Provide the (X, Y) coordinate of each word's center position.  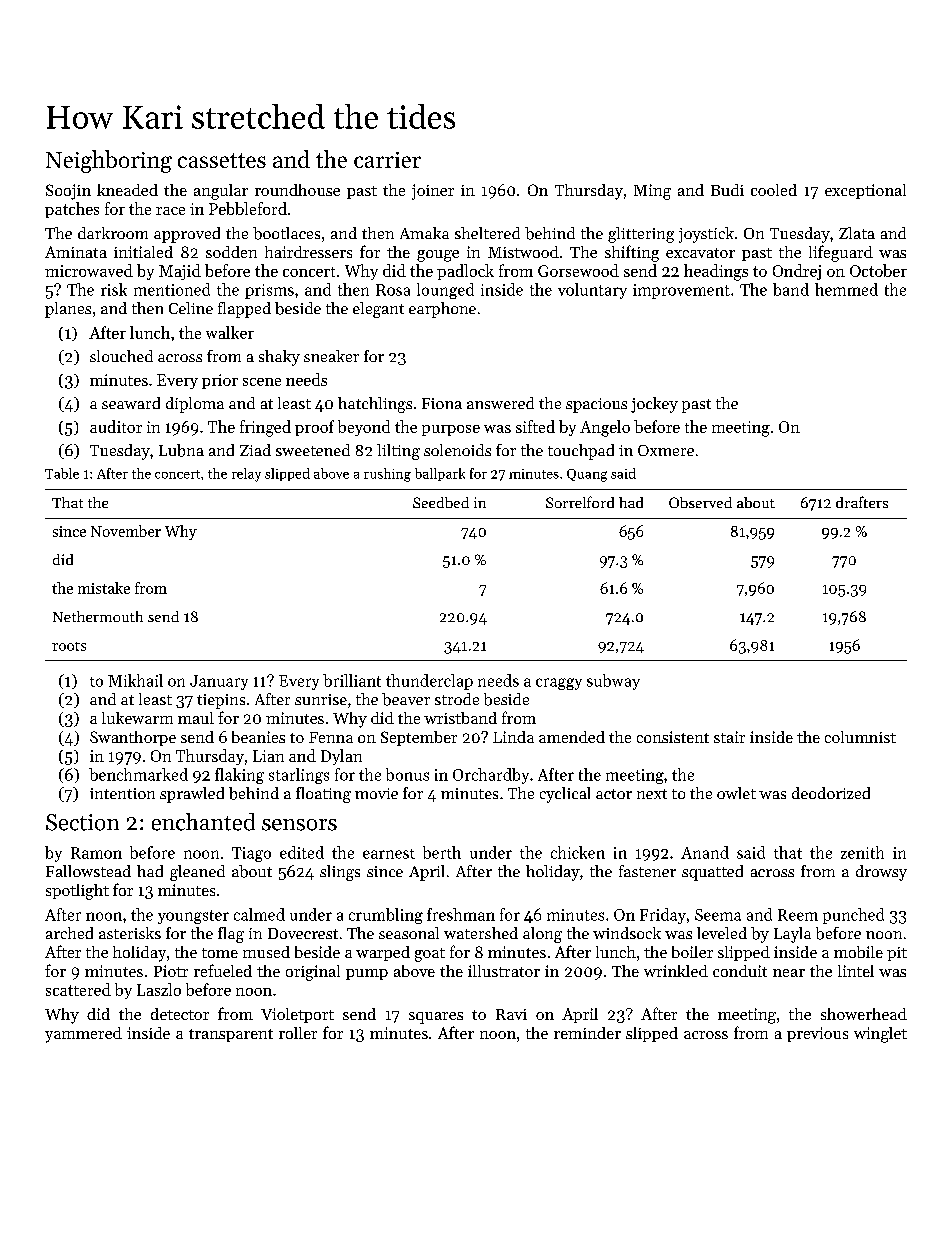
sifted (535, 426)
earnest (389, 854)
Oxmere (666, 450)
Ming (652, 192)
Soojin (68, 192)
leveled (722, 933)
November (126, 531)
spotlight (77, 892)
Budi (727, 190)
